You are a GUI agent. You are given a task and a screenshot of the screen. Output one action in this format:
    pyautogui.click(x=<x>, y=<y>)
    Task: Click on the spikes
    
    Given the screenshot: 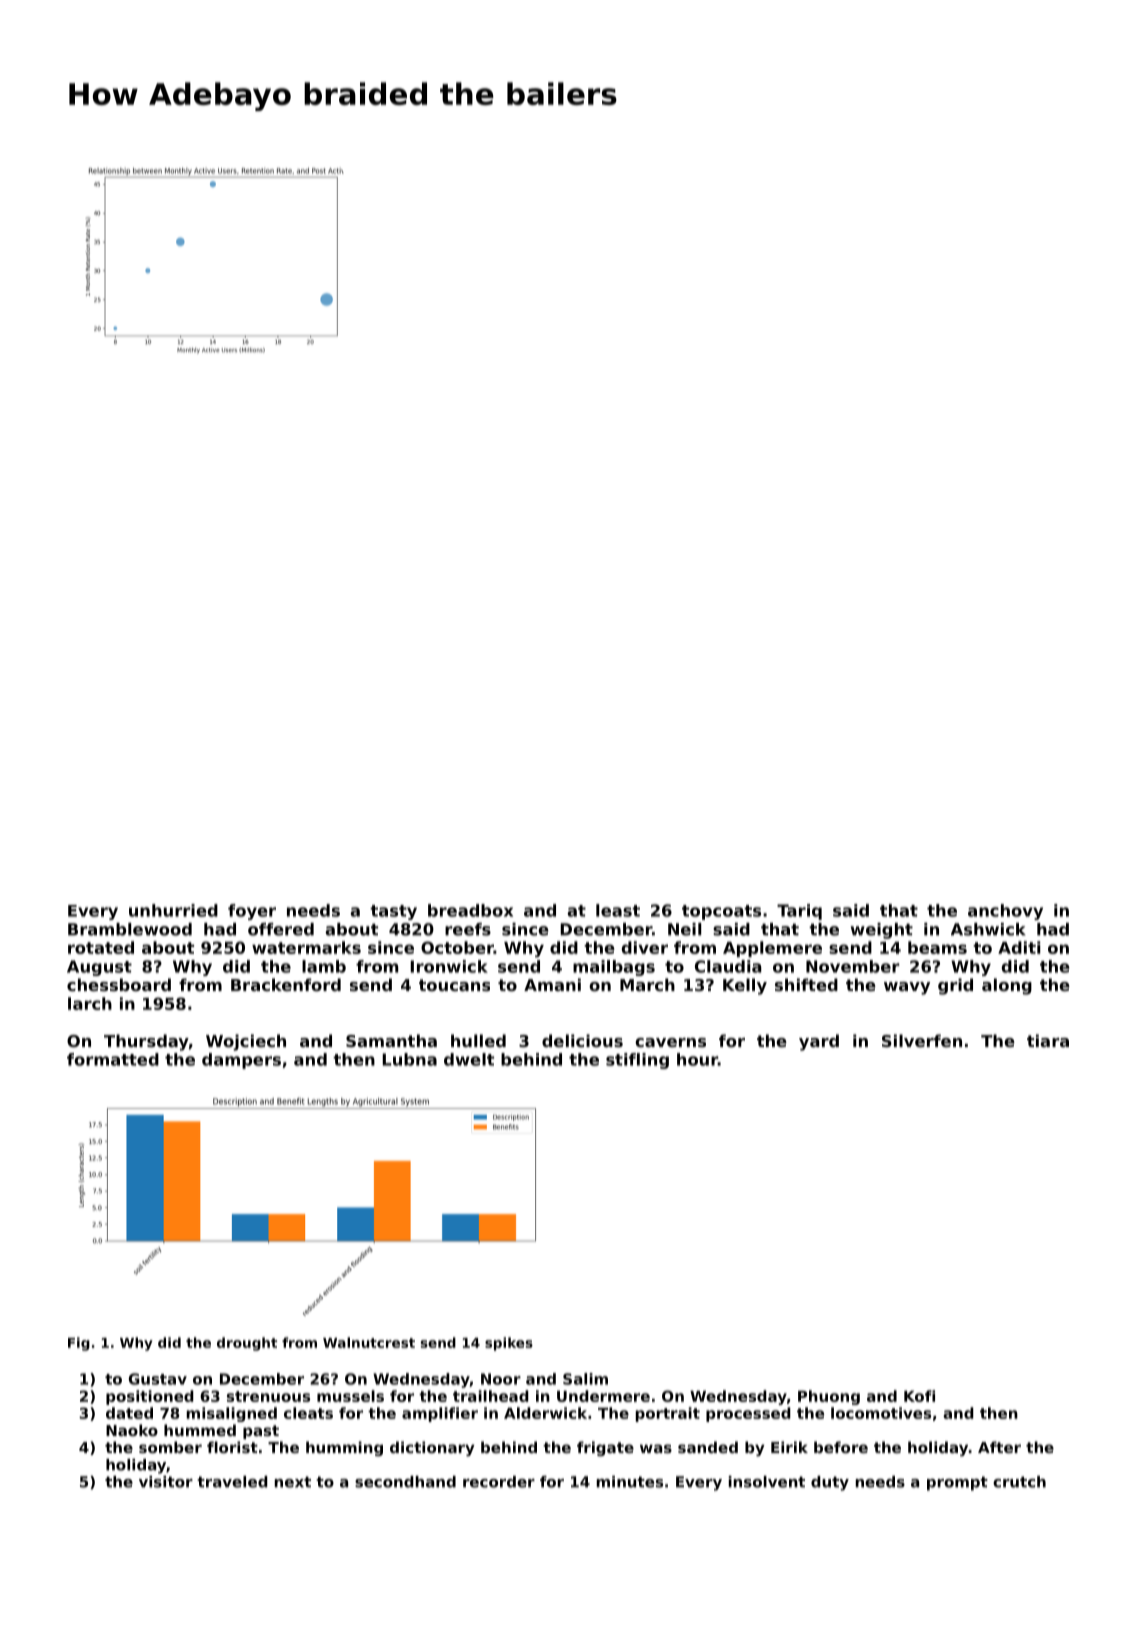 What is the action you would take?
    pyautogui.click(x=509, y=1344)
